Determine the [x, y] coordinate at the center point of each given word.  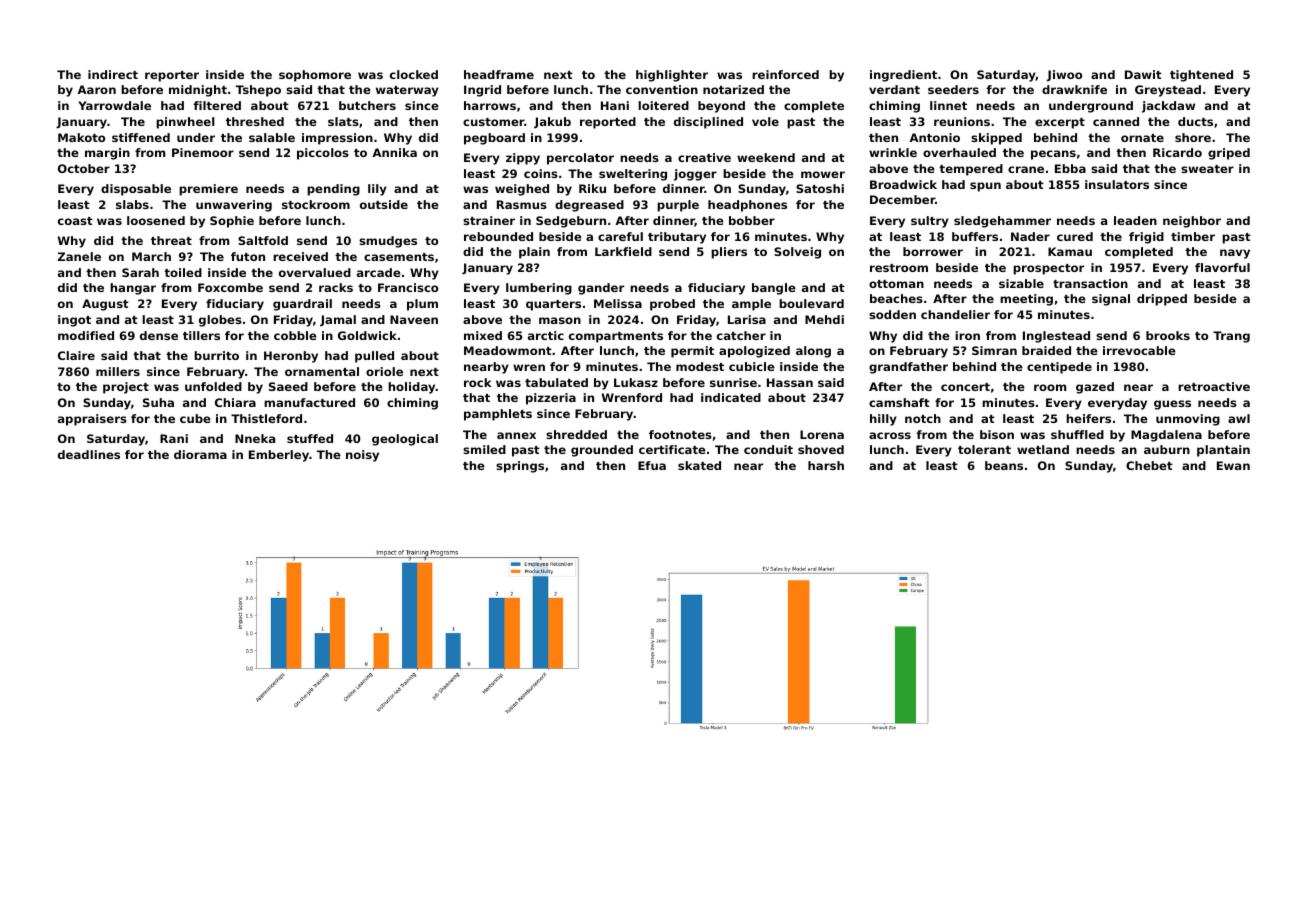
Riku [592, 188]
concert [965, 387]
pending [333, 190]
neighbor [1192, 222]
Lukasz [636, 382]
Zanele [79, 256]
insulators [1117, 184]
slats [343, 121]
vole [765, 121]
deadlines [89, 454]
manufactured [309, 402]
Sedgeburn [571, 222]
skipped [996, 139]
